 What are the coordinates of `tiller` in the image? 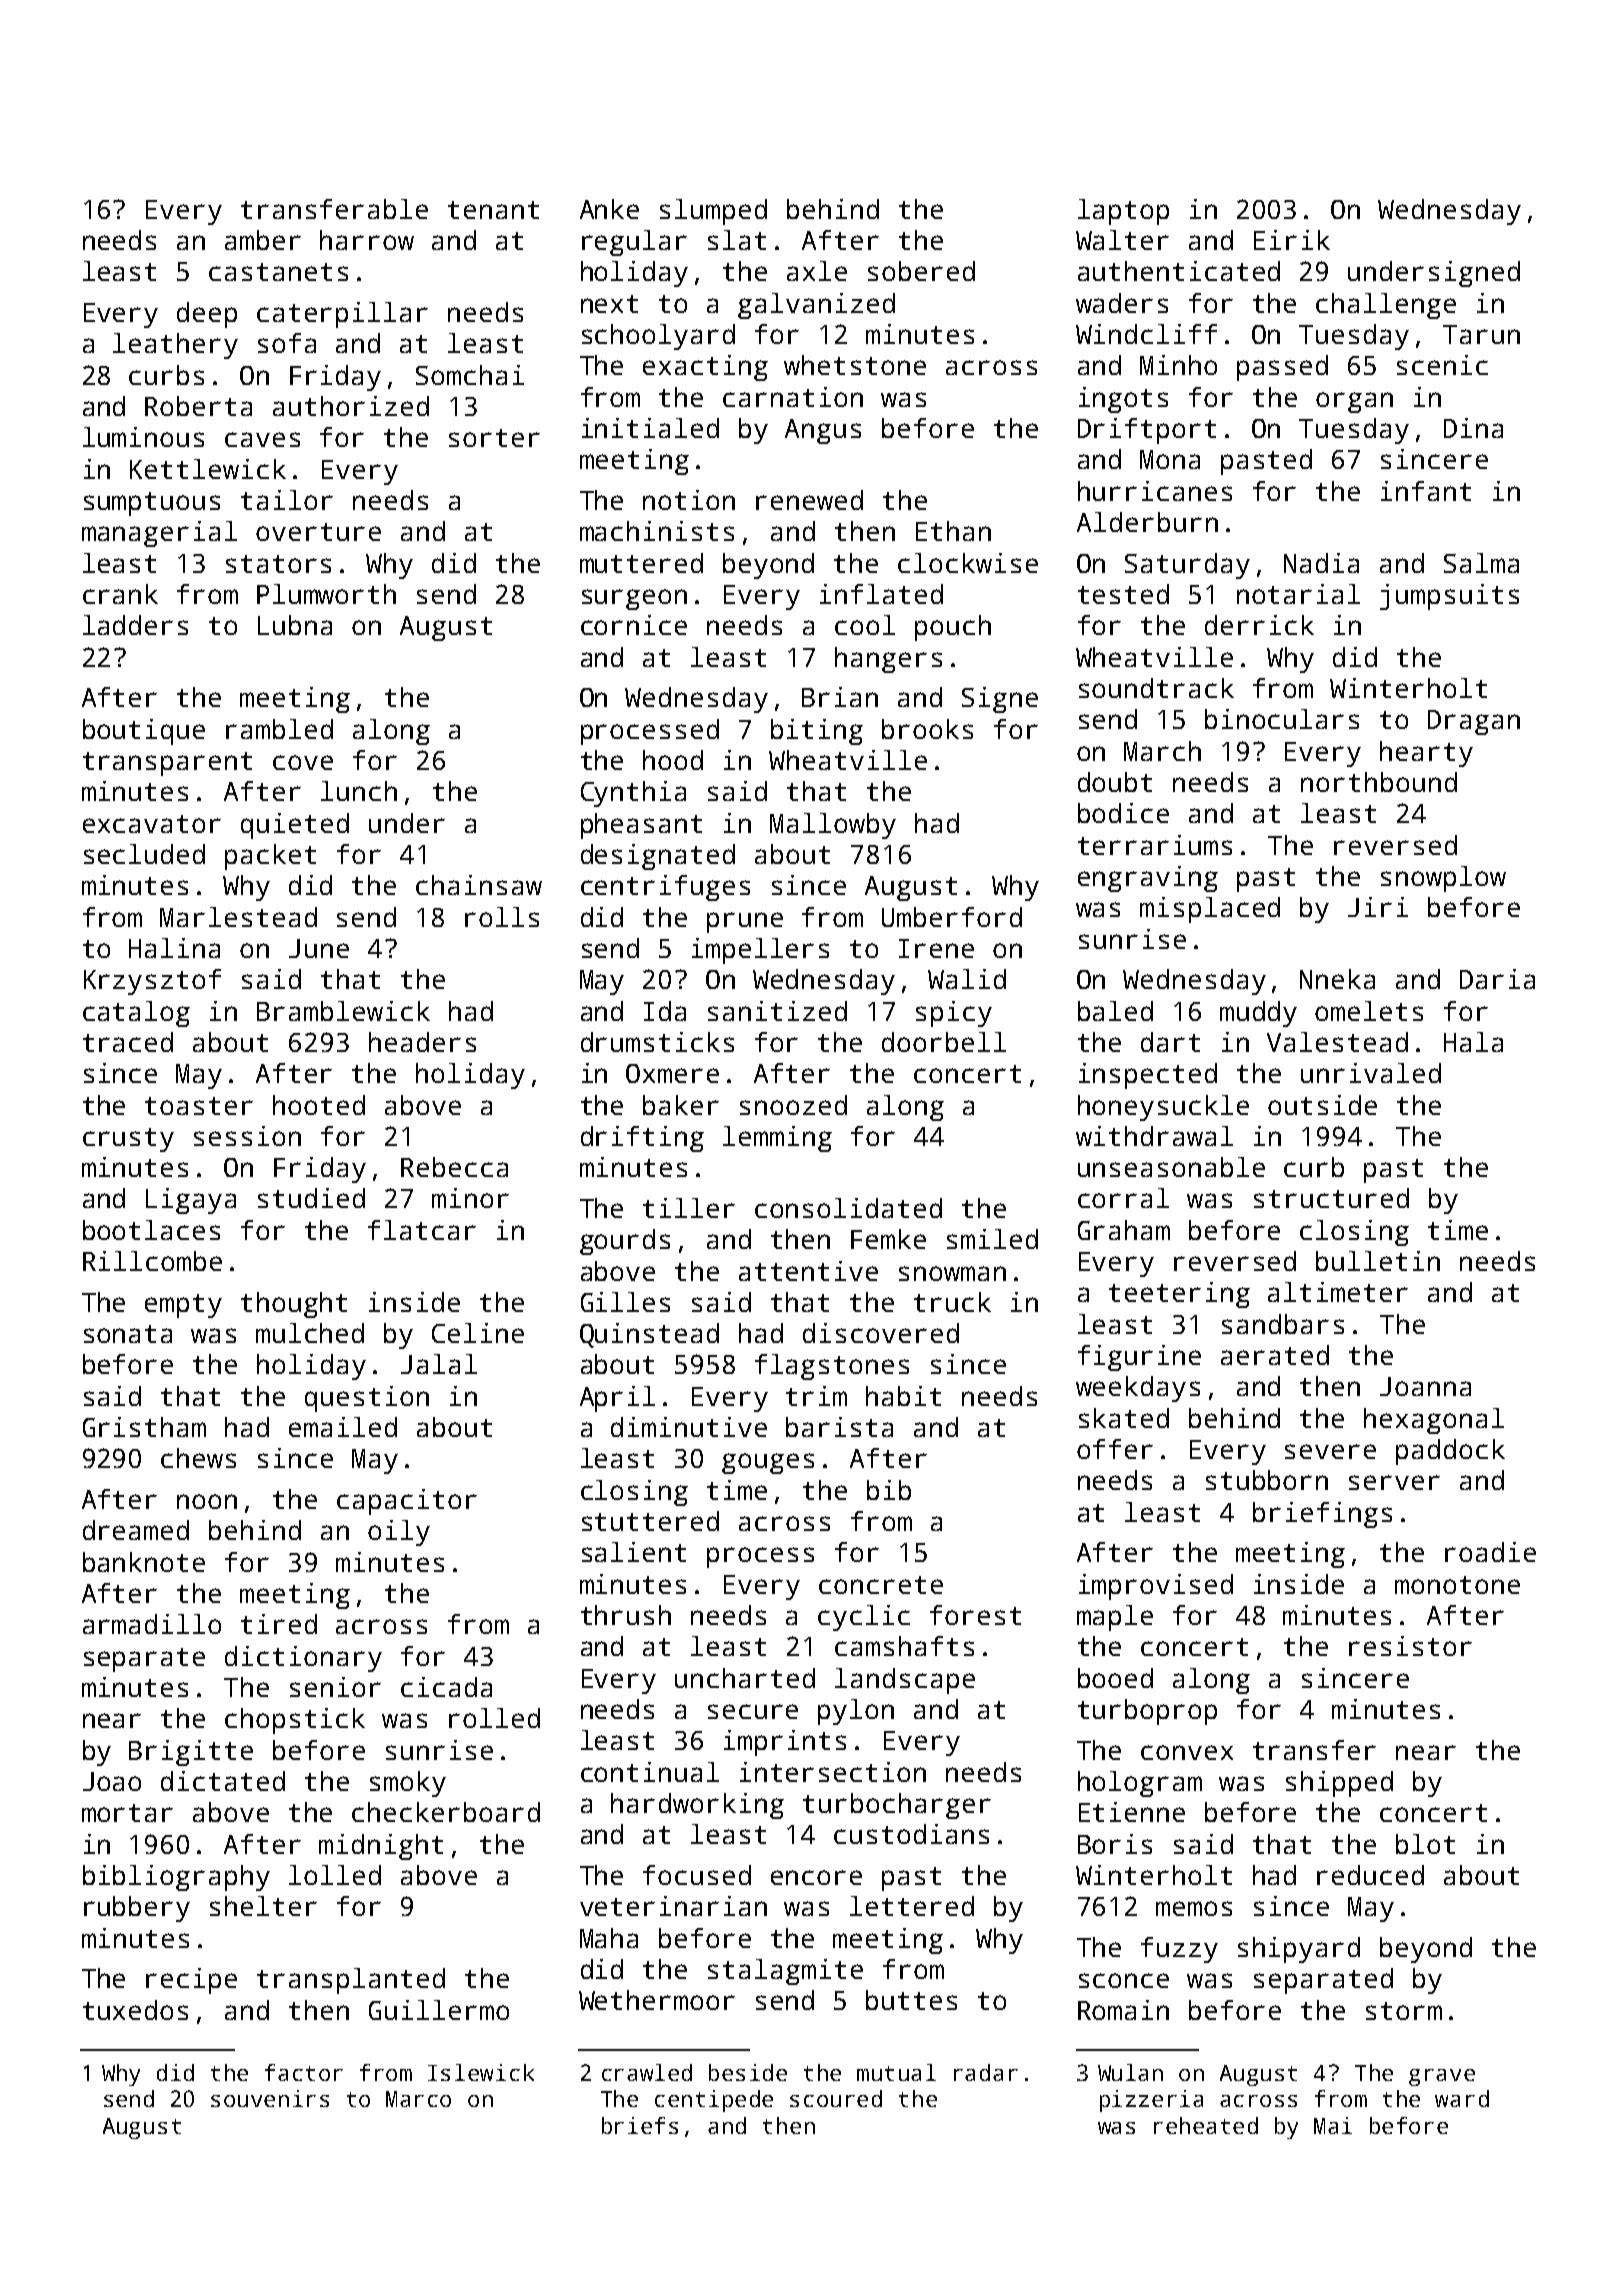 It's located at (689, 1208).
